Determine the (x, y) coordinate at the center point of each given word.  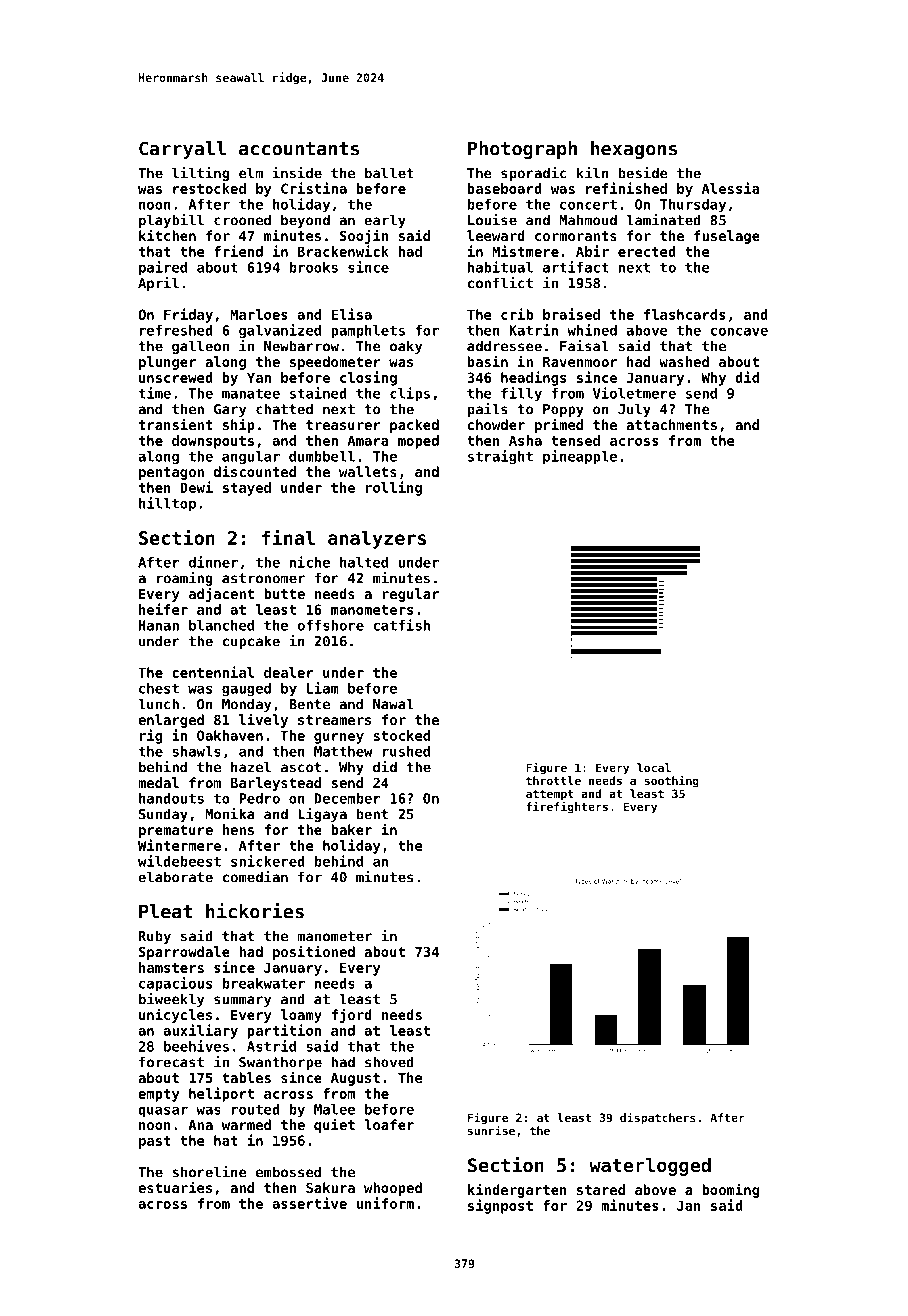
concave (739, 331)
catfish (401, 625)
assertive (309, 1203)
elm (251, 173)
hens (238, 829)
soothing (672, 781)
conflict (500, 283)
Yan (259, 377)
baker (351, 829)
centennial (213, 672)
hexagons (634, 150)
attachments (671, 424)
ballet (389, 173)
